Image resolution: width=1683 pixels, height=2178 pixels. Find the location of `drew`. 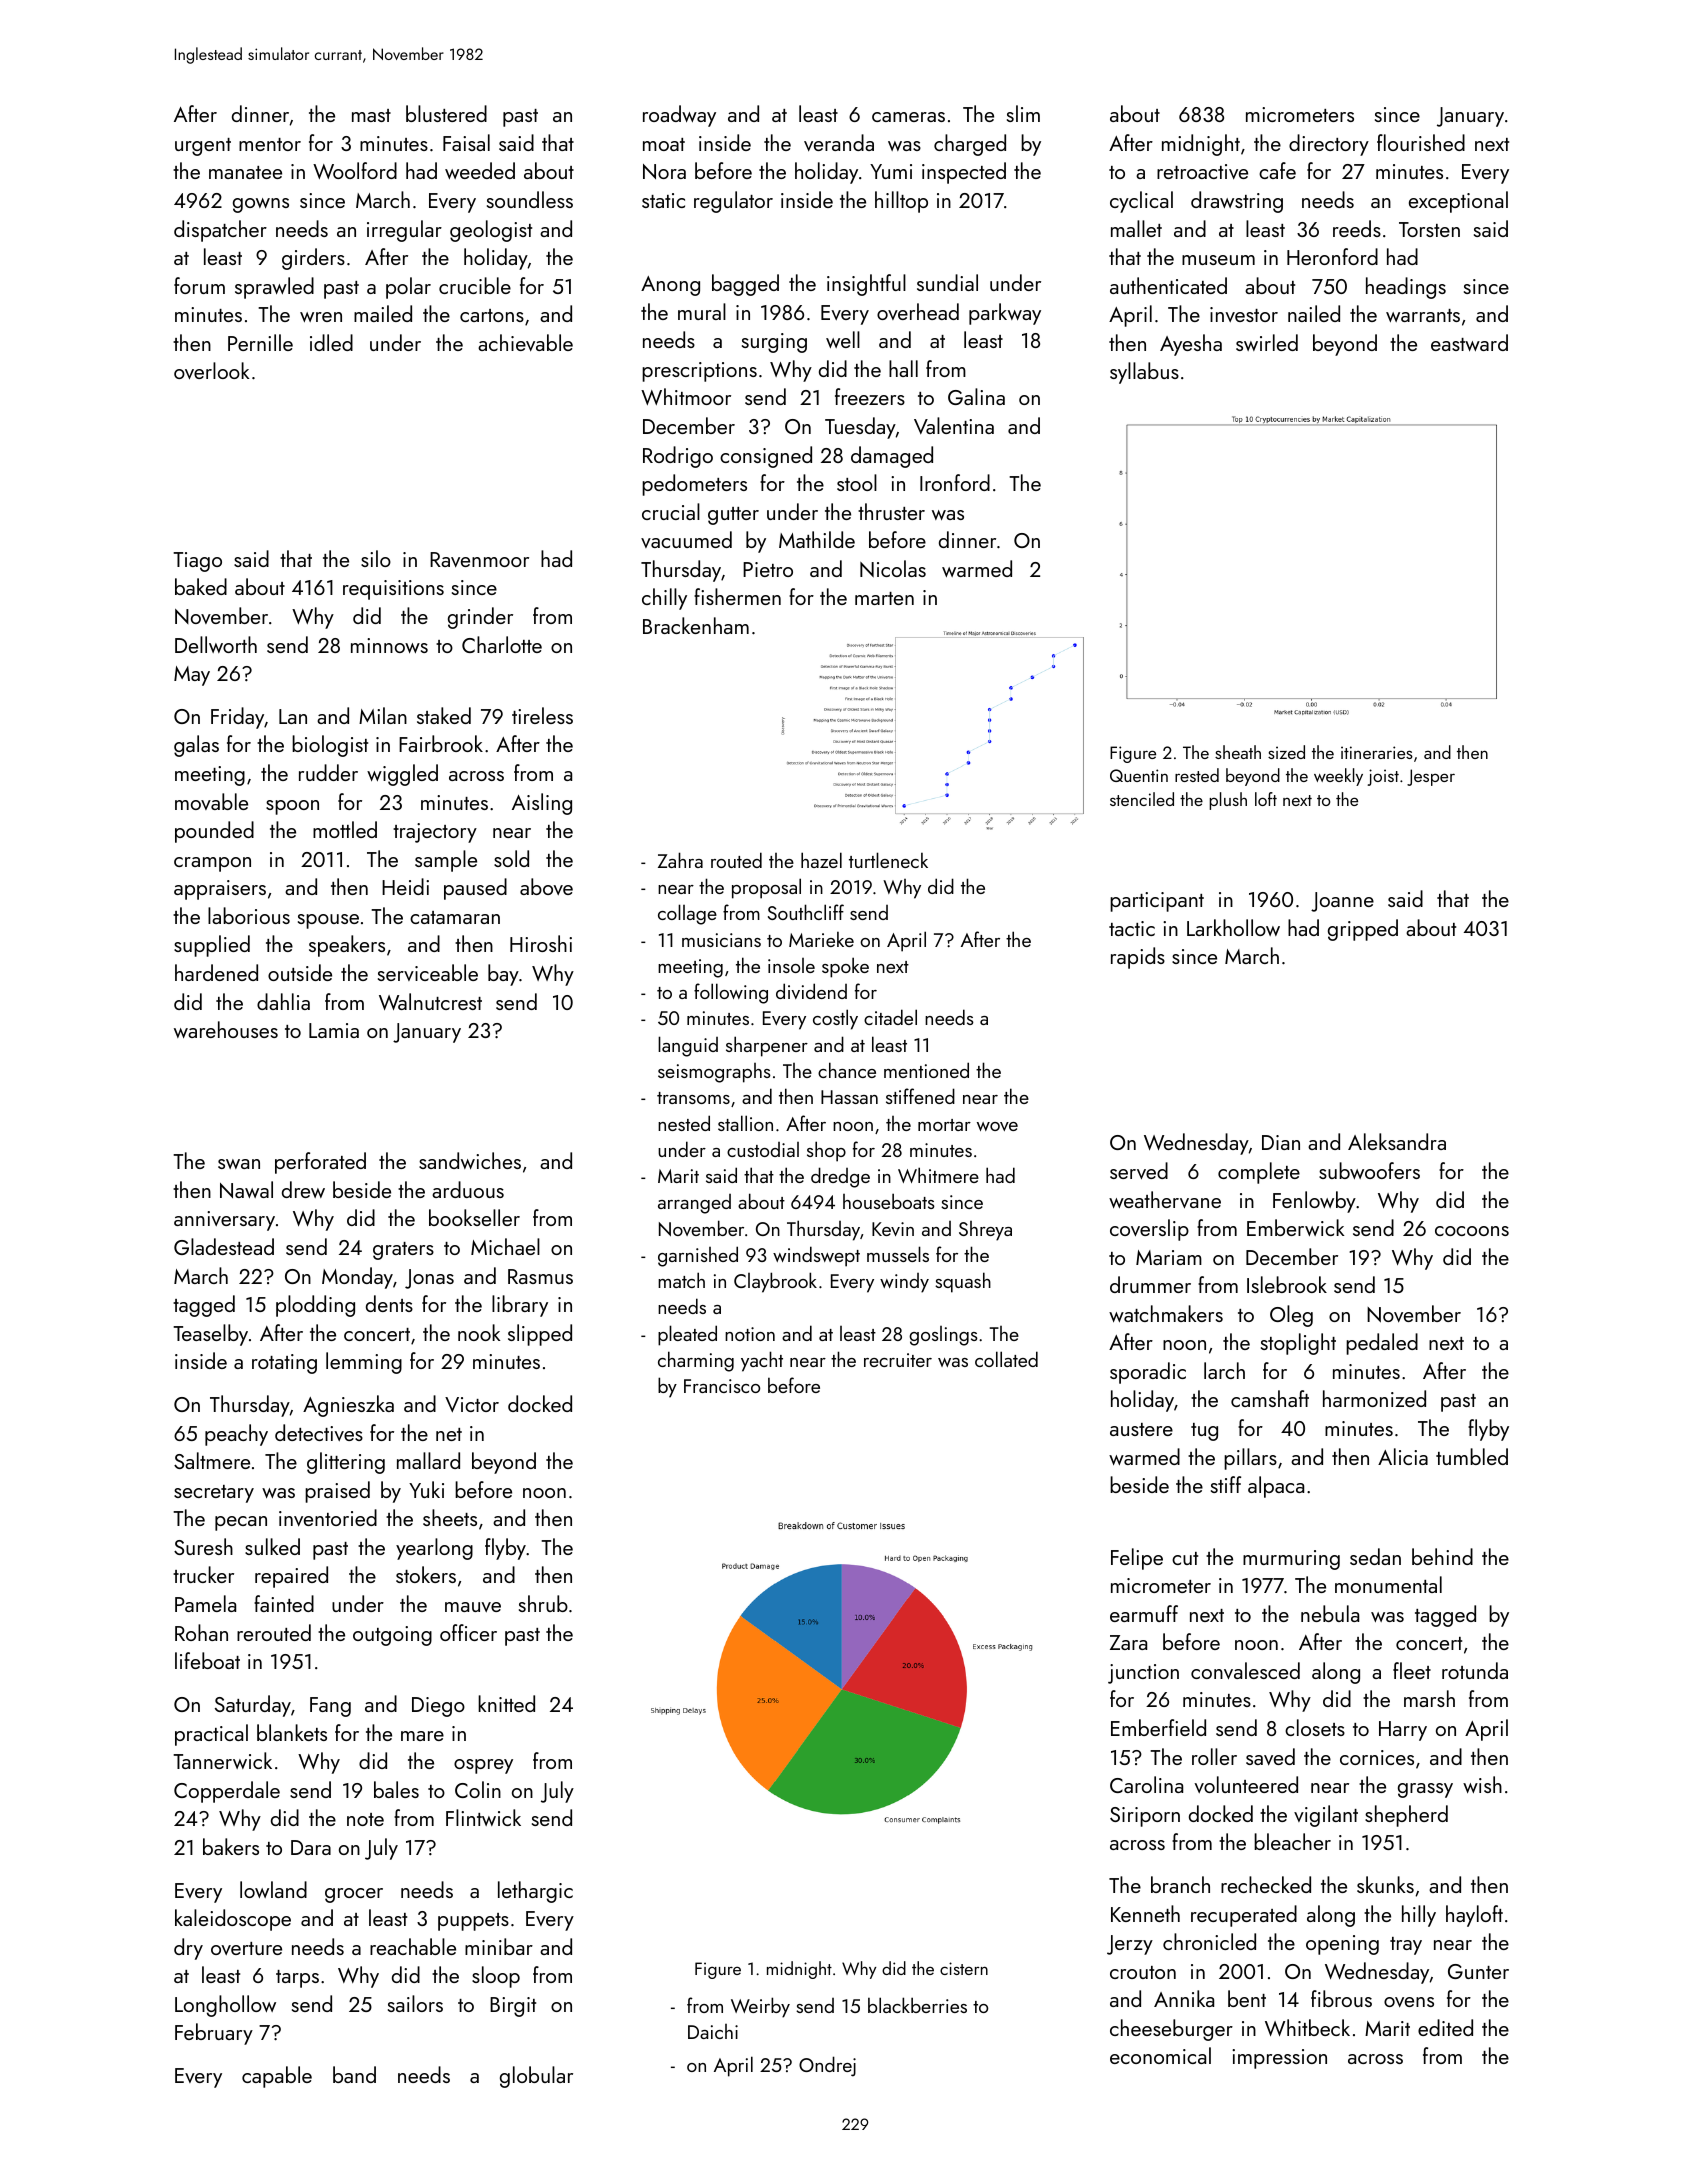

drew is located at coordinates (303, 1189).
